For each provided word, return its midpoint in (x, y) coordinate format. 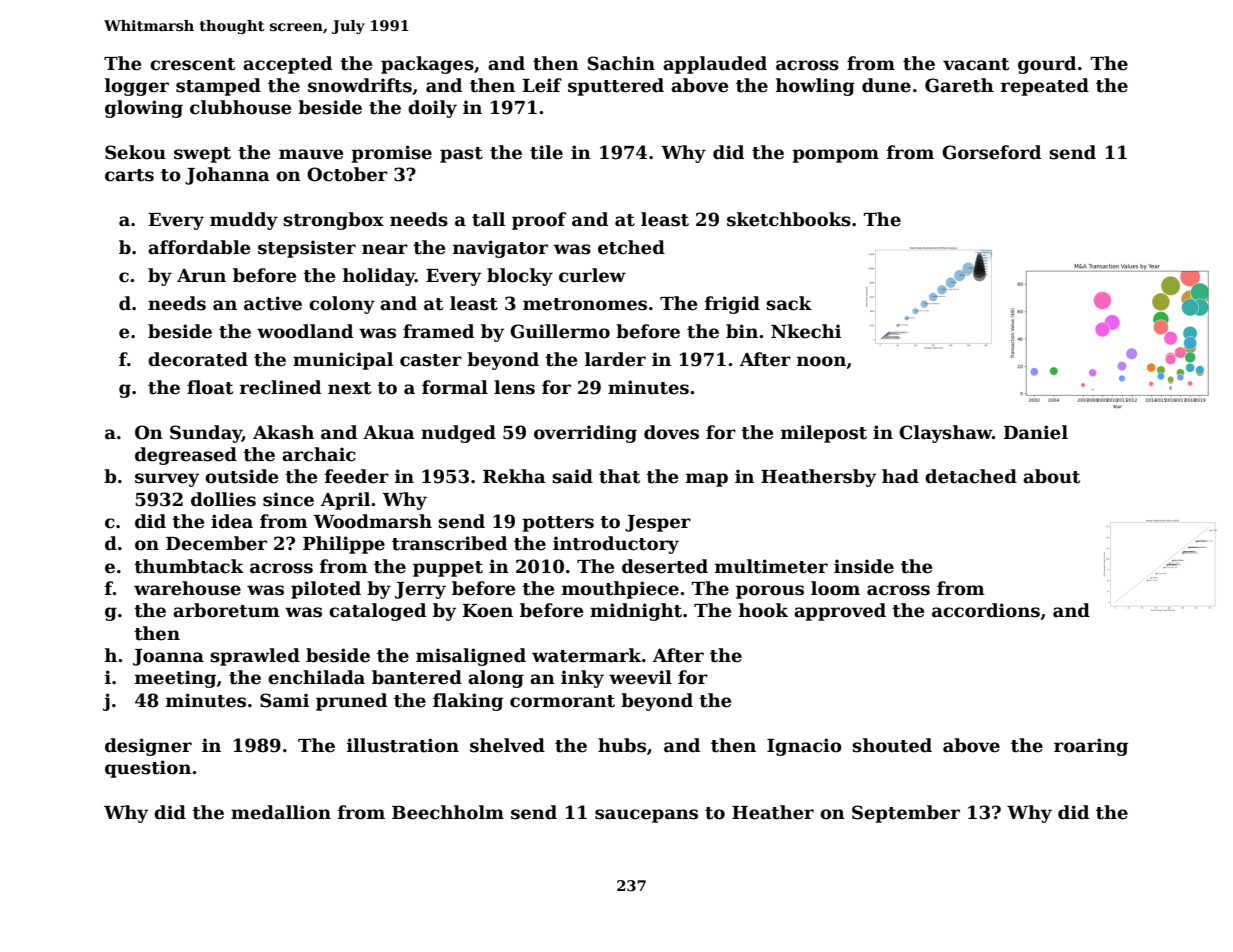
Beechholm (448, 812)
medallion (281, 812)
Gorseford (991, 152)
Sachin (621, 63)
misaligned (471, 657)
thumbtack (189, 566)
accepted (287, 65)
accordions (986, 610)
